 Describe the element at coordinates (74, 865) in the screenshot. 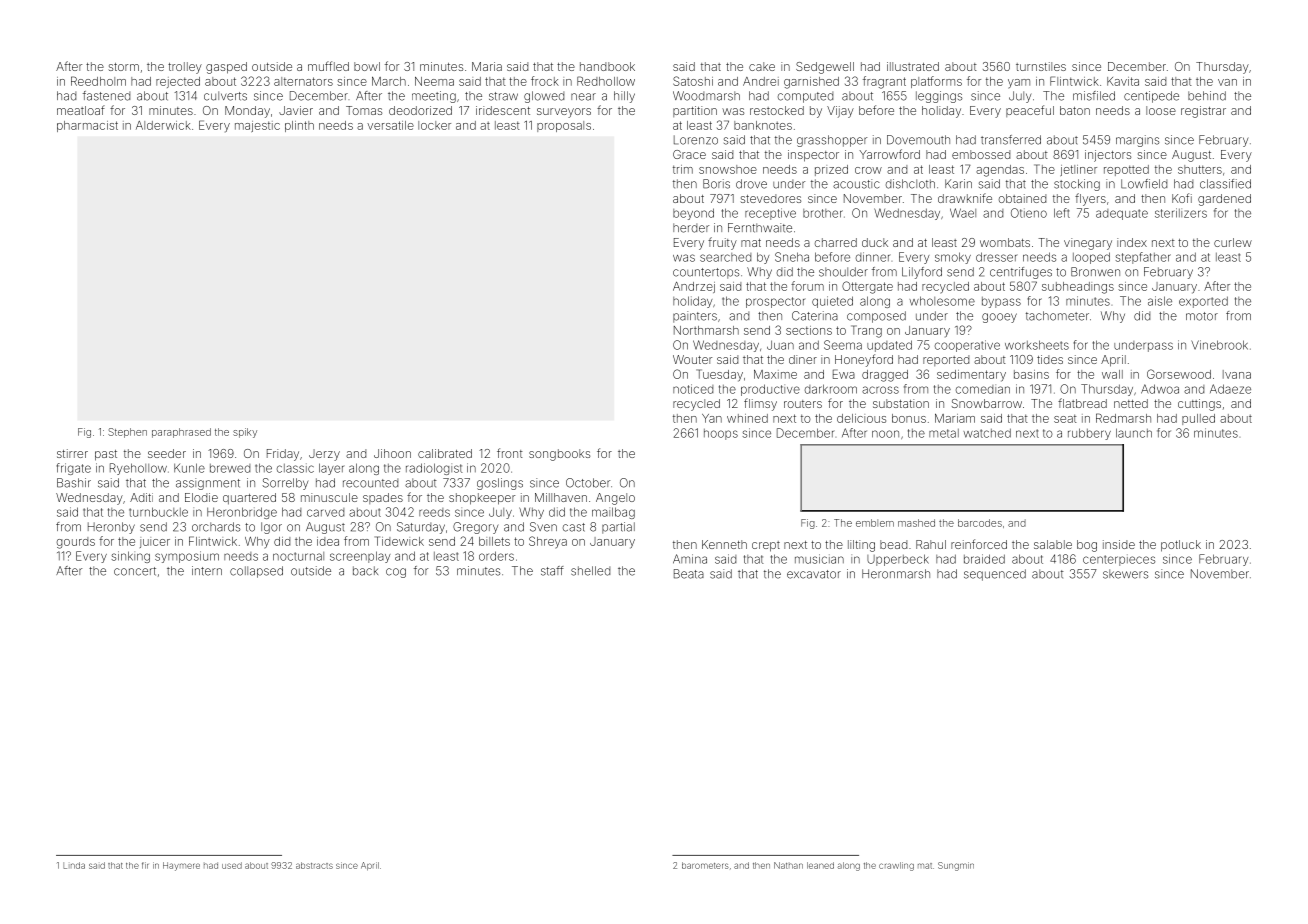

I see `Linda` at that location.
